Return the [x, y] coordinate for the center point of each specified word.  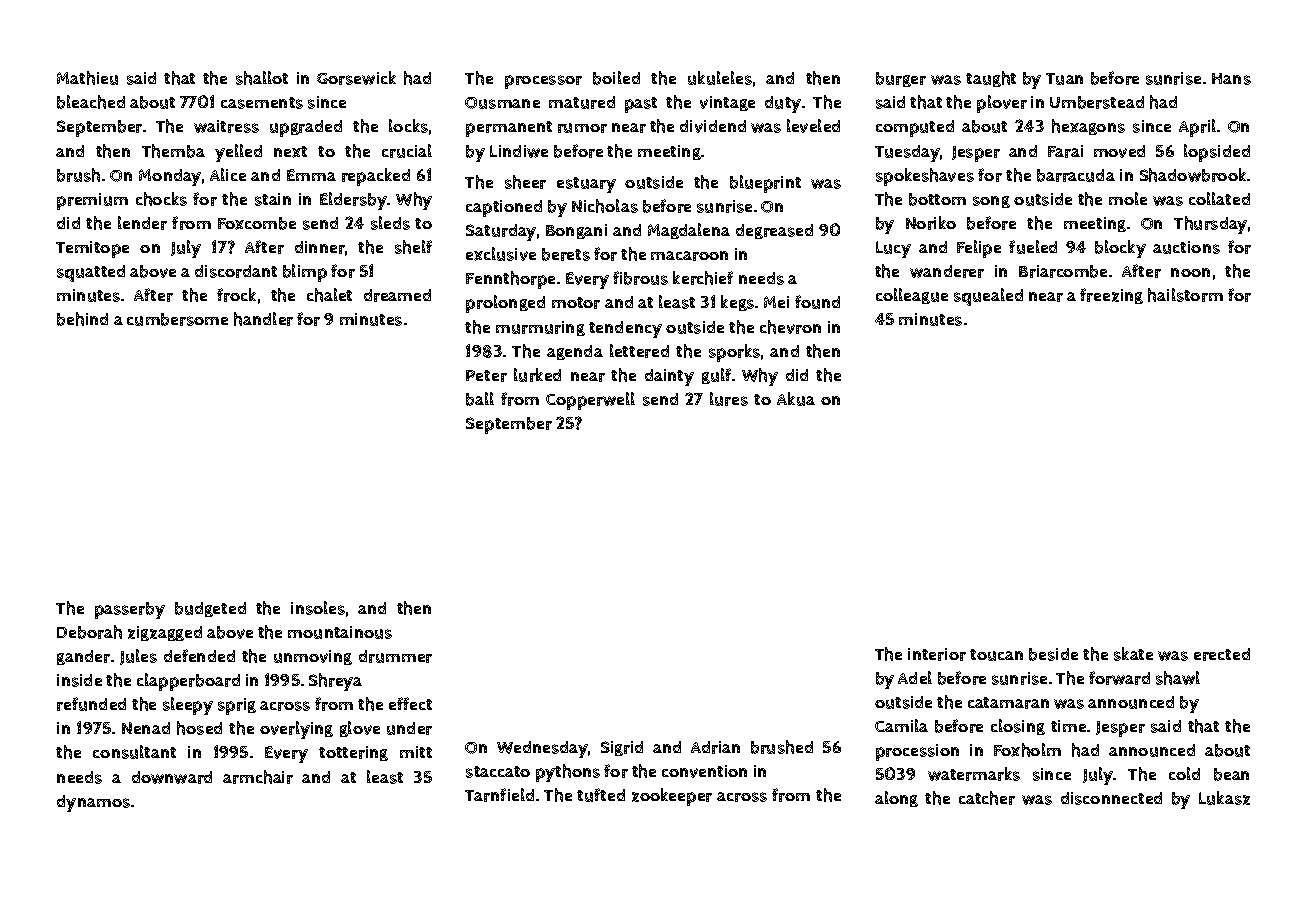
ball [480, 399]
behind [82, 319]
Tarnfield [499, 795]
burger [901, 79]
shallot [262, 78]
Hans [1231, 79]
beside [1053, 654]
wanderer [947, 271]
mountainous [340, 632]
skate [1133, 654]
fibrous [640, 278]
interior [937, 654]
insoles [318, 608]
